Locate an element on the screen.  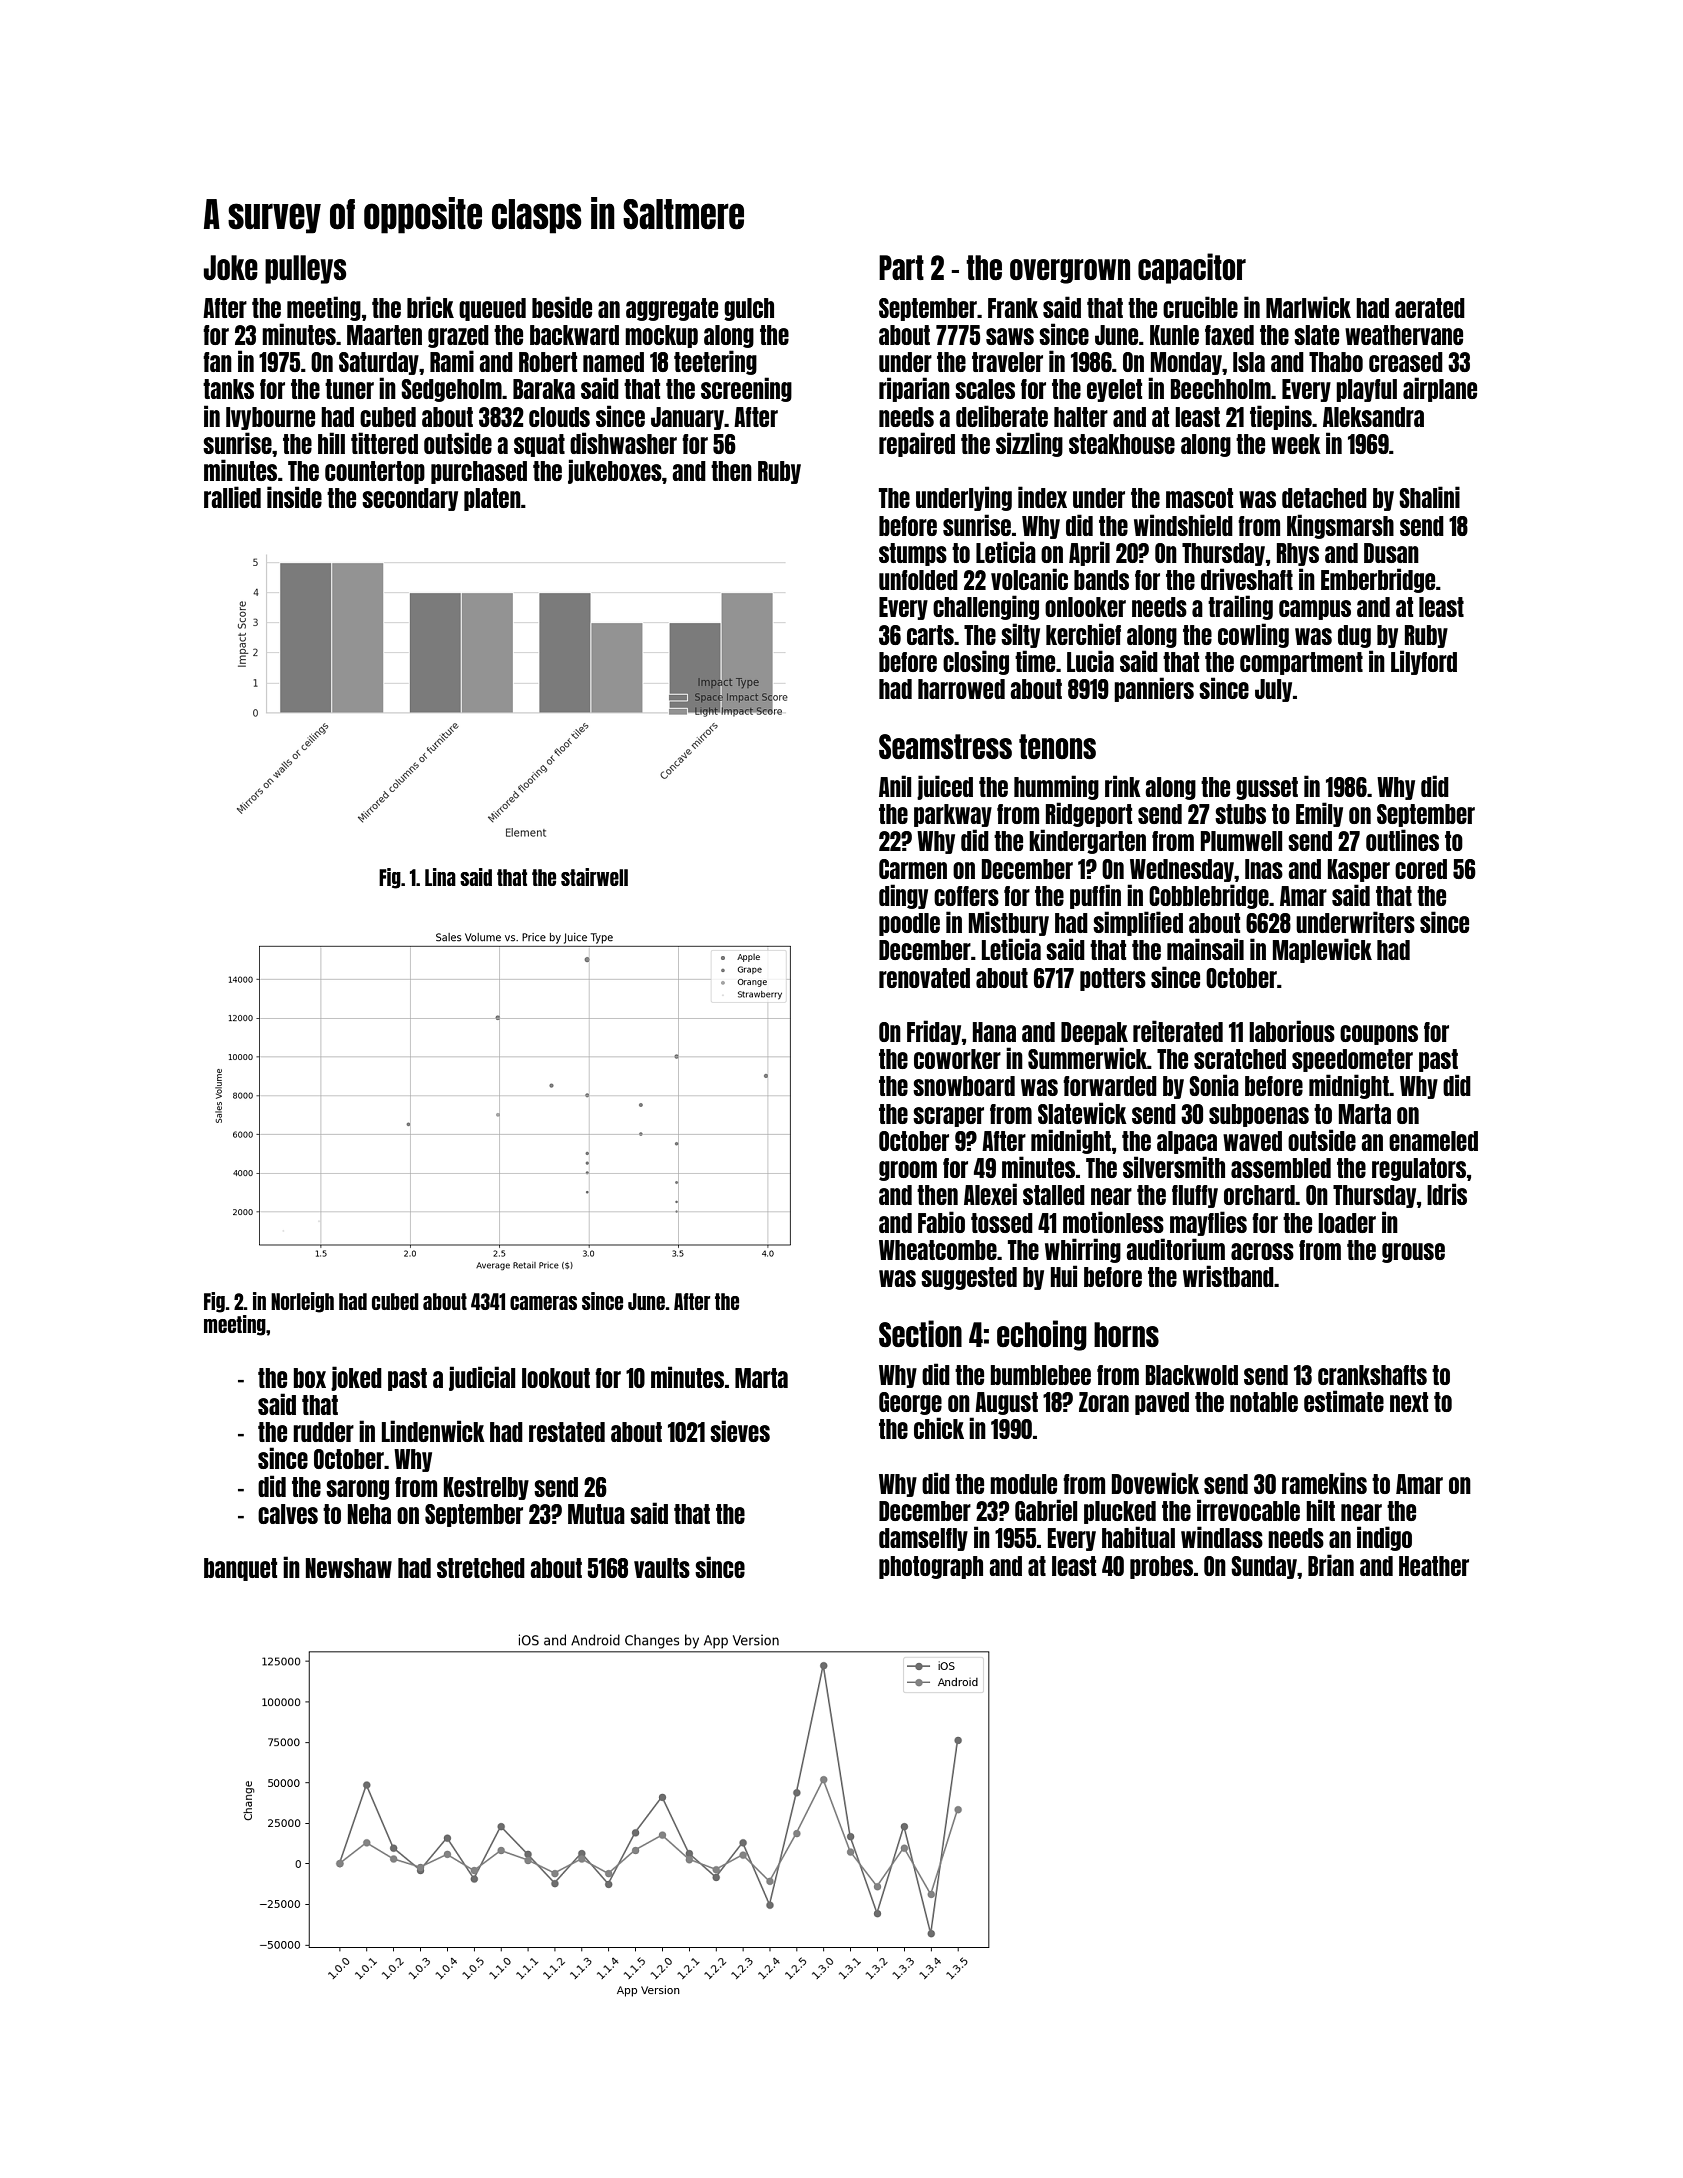
Lina is located at coordinates (440, 877).
